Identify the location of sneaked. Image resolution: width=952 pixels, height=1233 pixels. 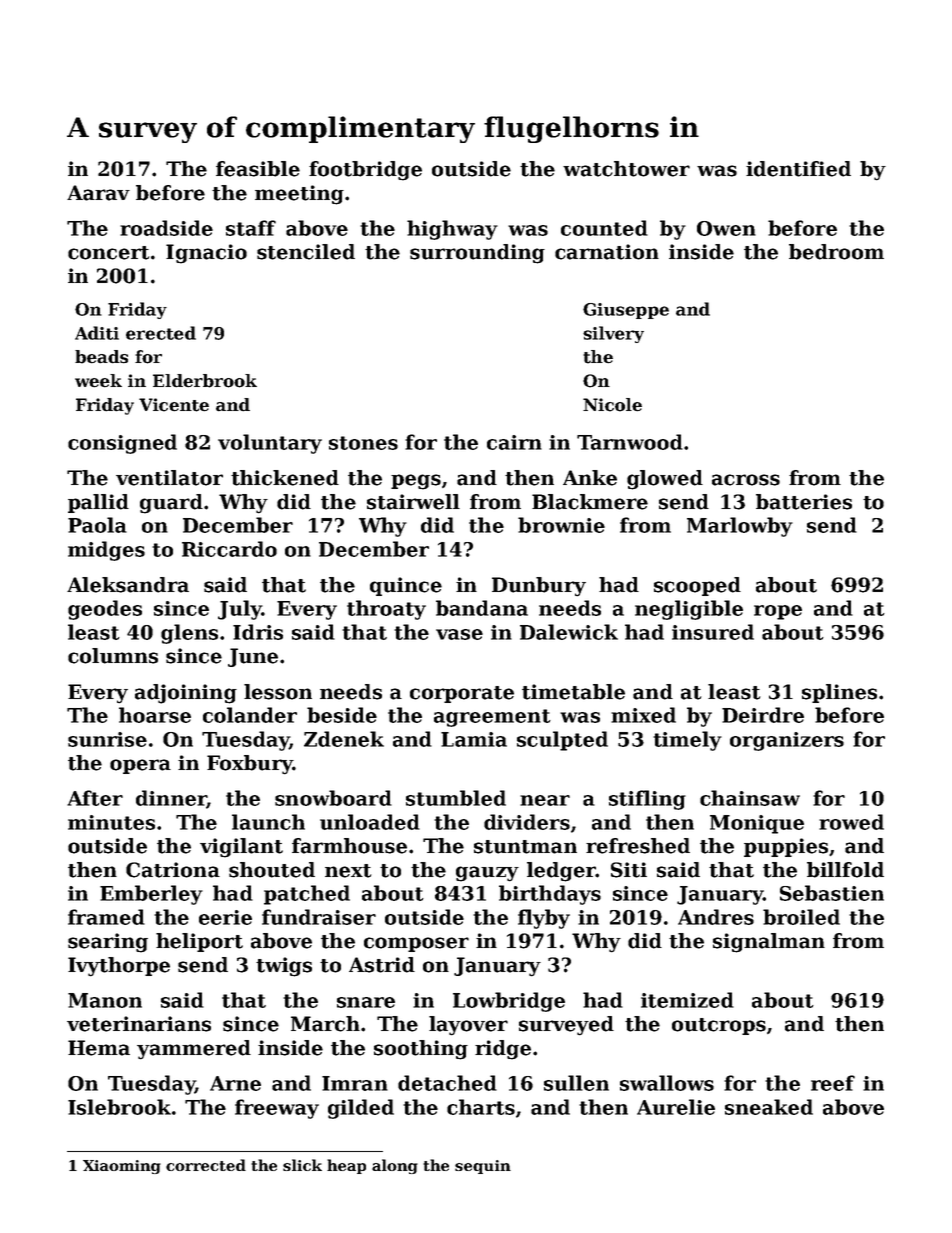
(769, 1107).
